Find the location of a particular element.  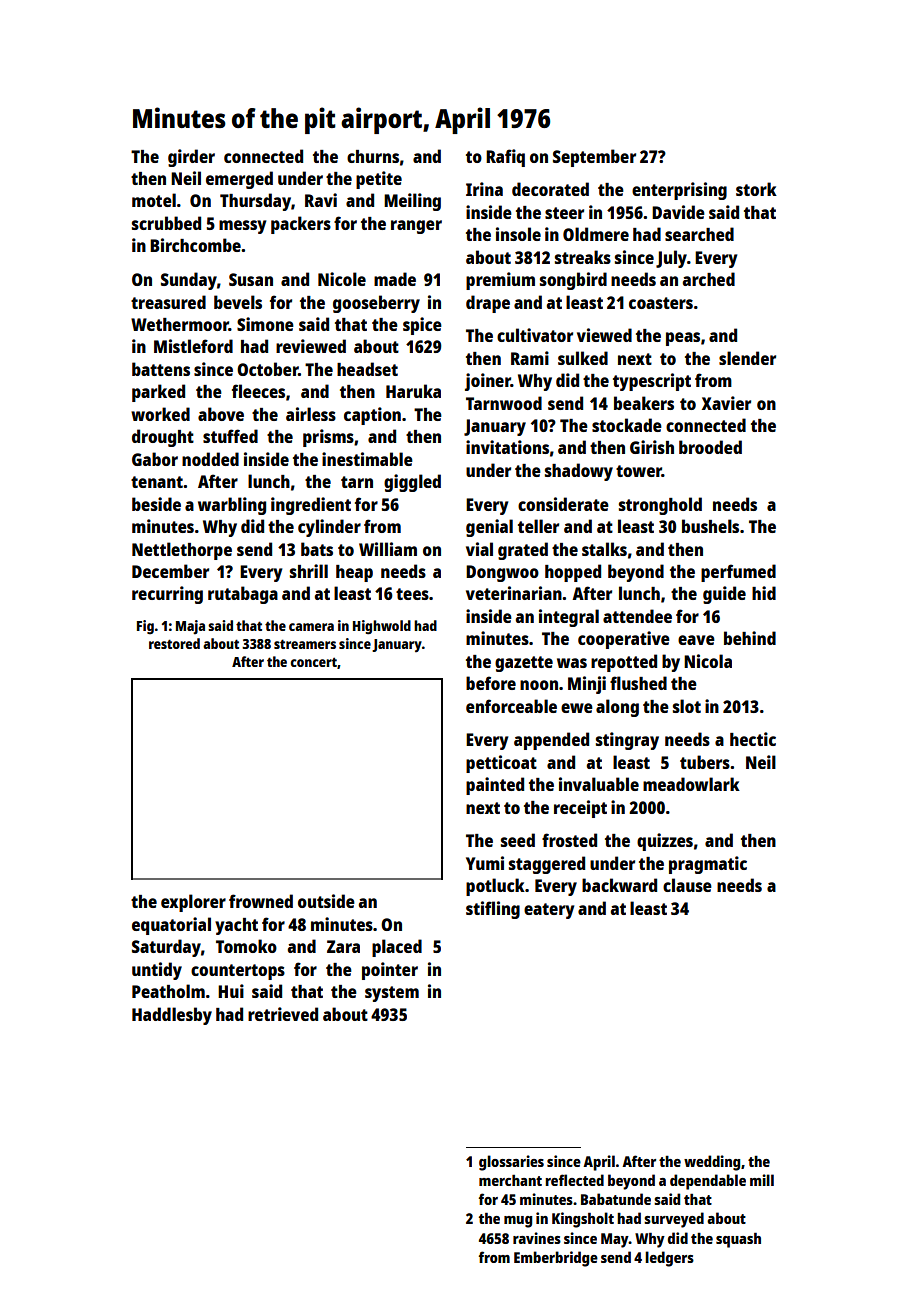

stork is located at coordinates (756, 189).
